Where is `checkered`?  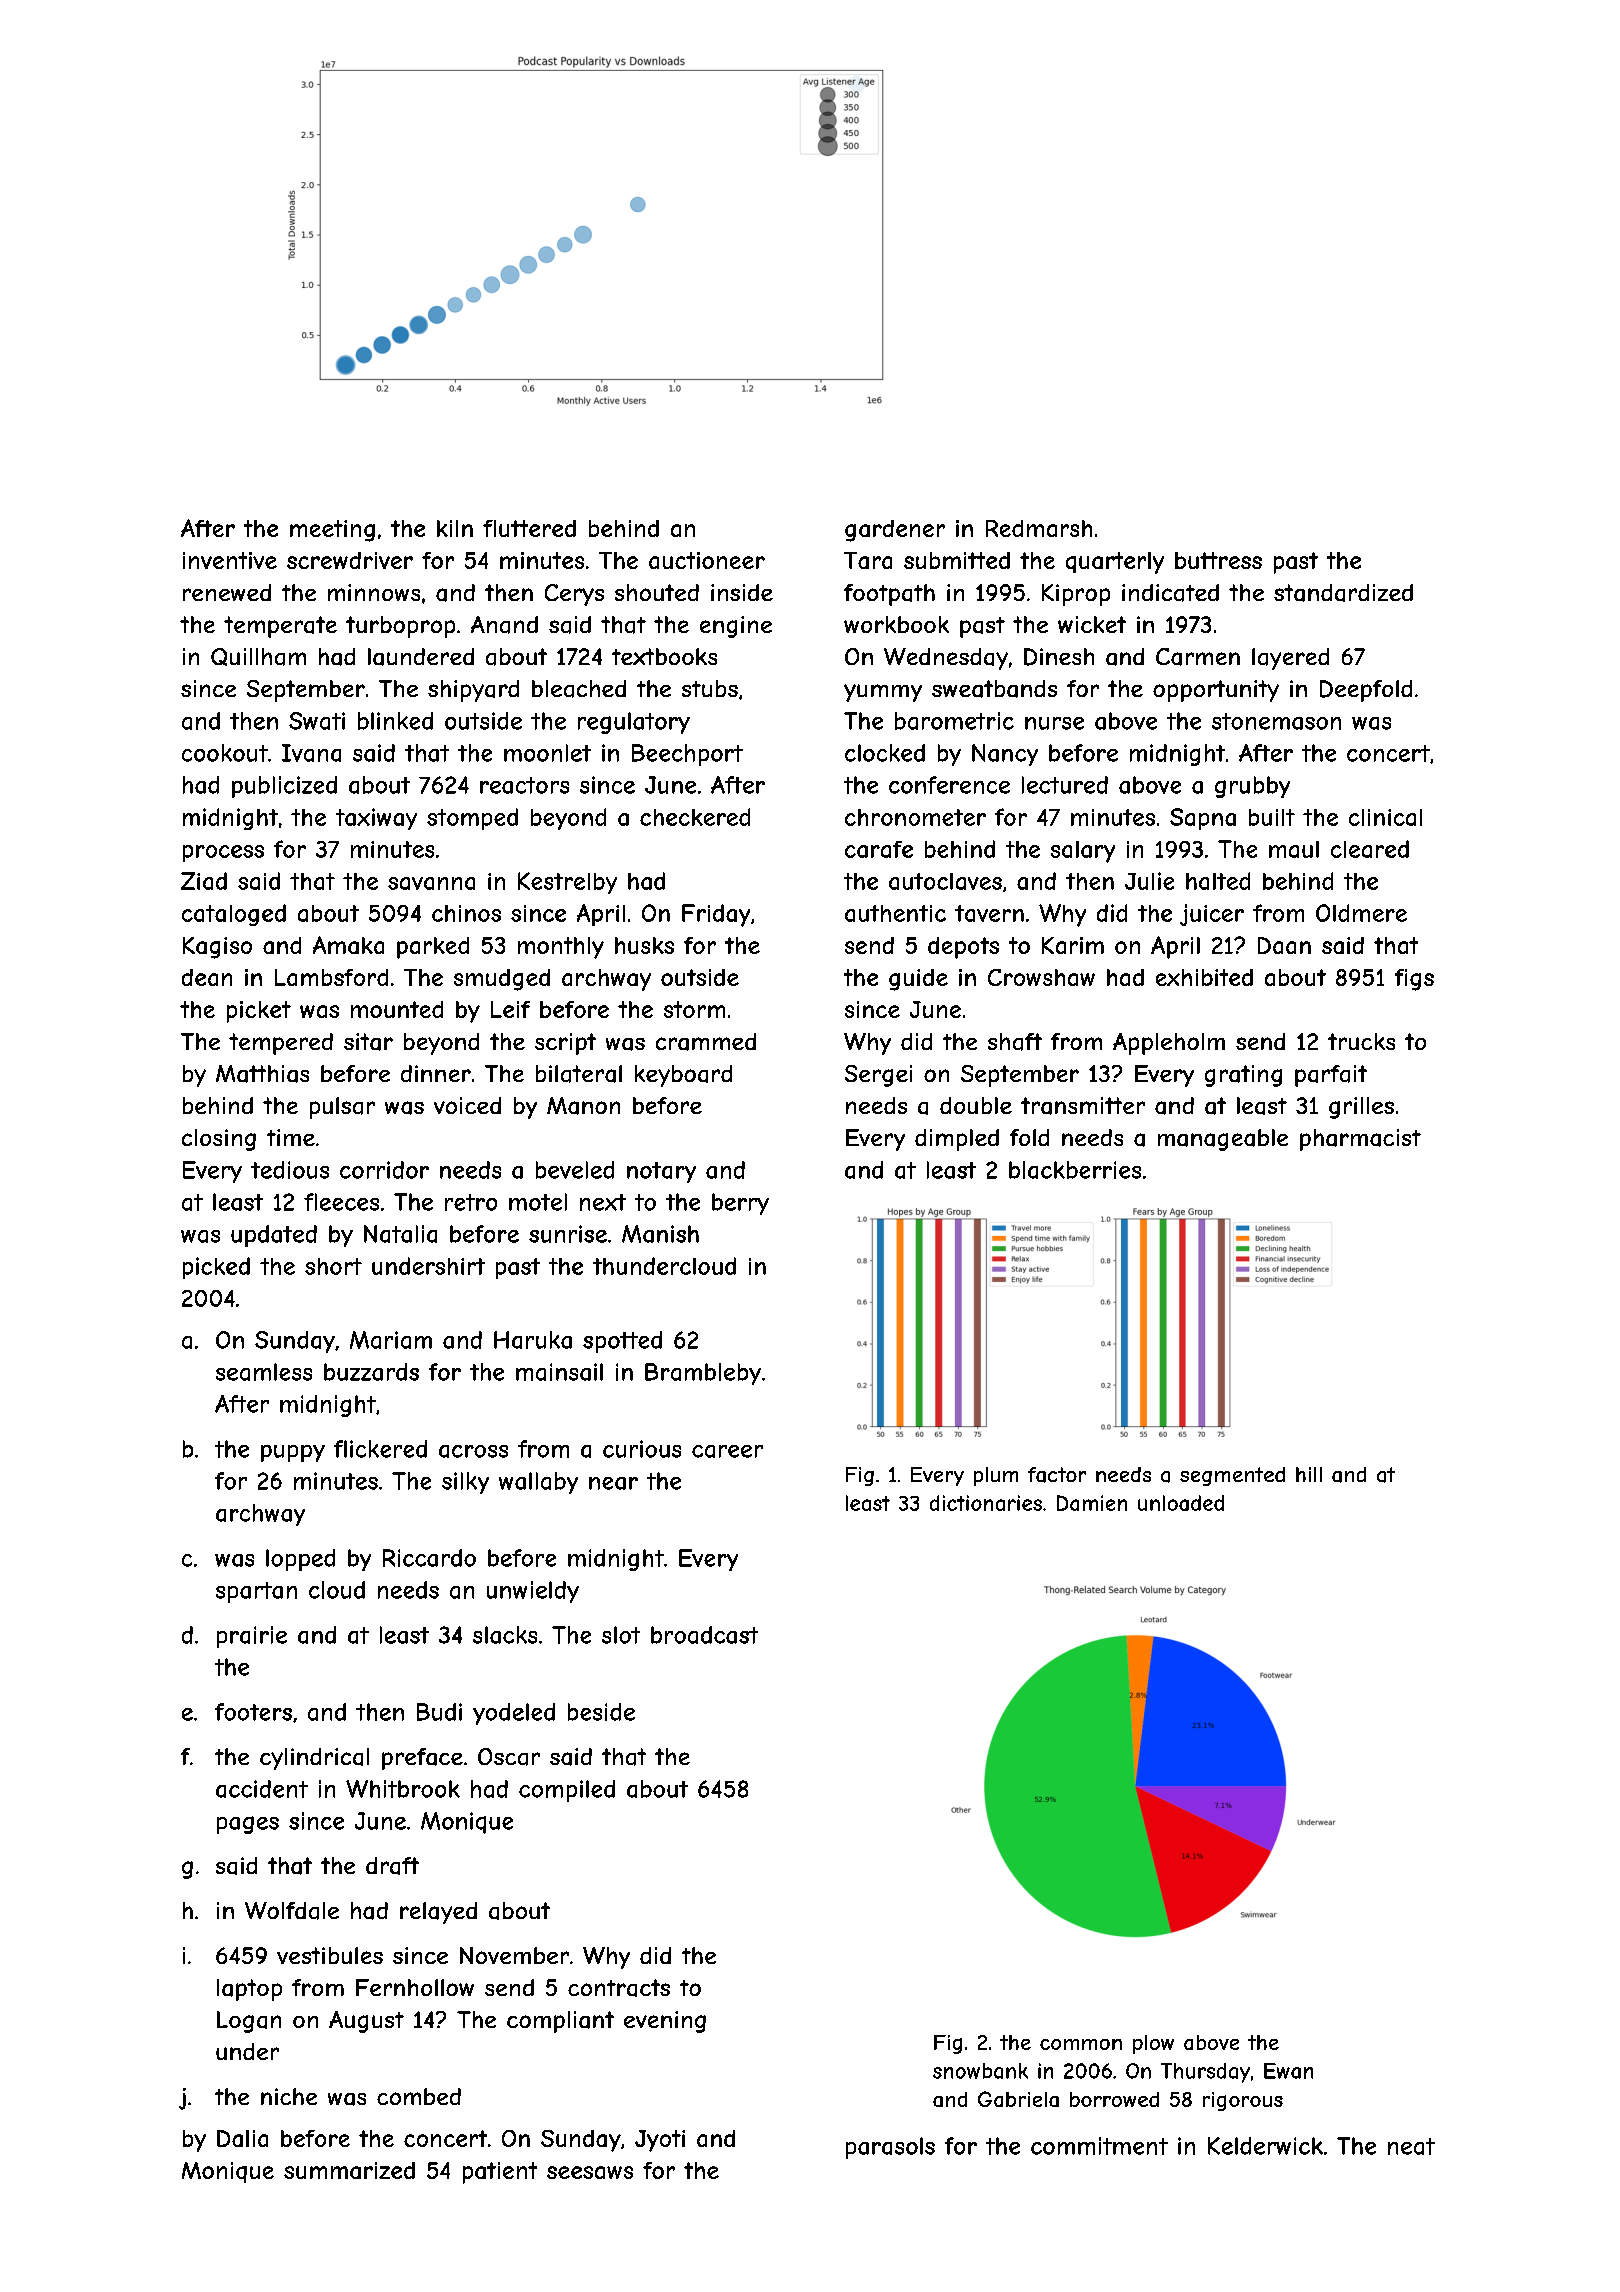 checkered is located at coordinates (695, 817).
